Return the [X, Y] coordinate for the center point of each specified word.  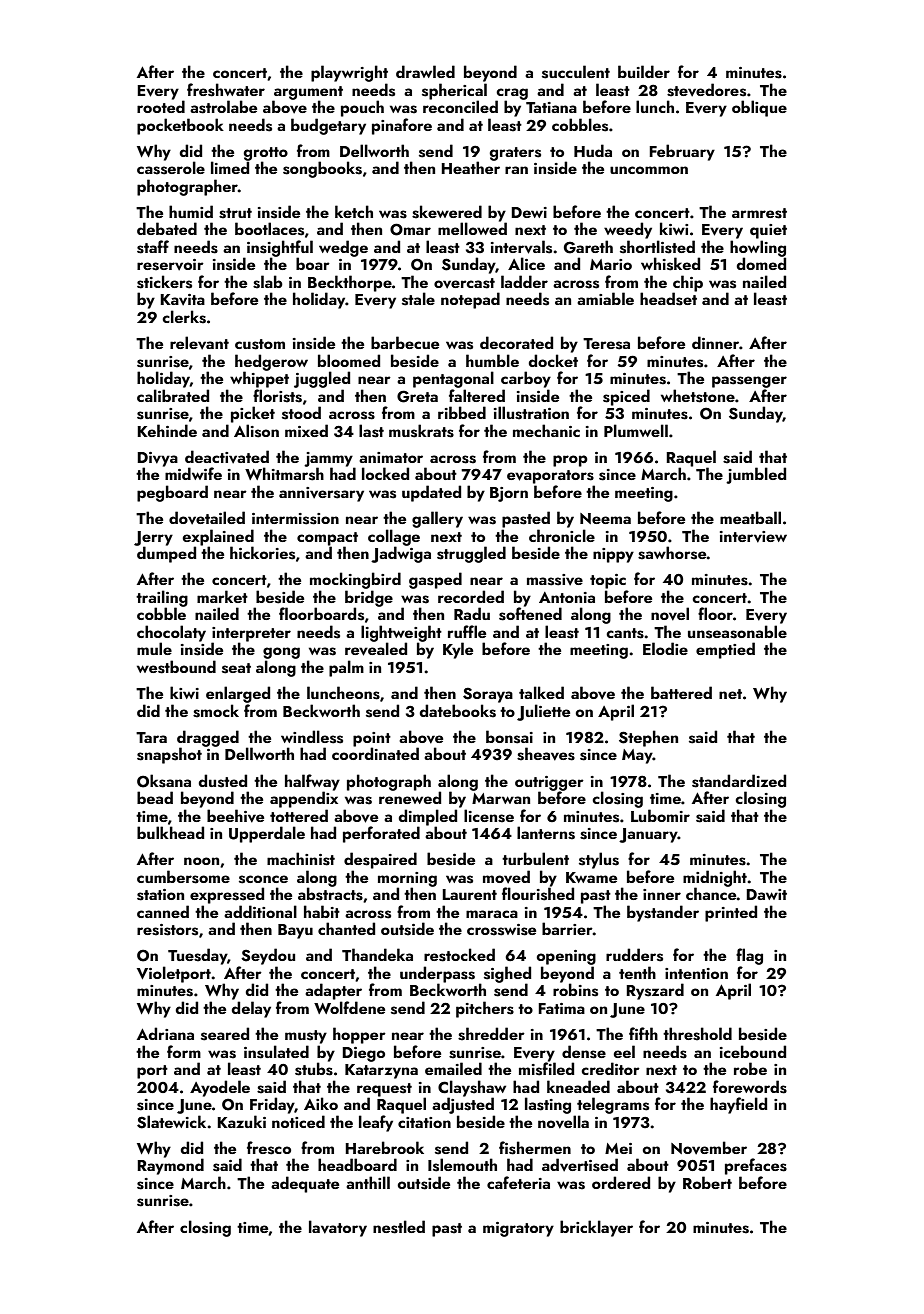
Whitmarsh [284, 474]
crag [512, 94]
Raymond [170, 1166]
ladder [524, 281]
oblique [759, 108]
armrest [759, 213]
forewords [750, 1087]
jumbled [756, 475]
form [184, 1051]
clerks [184, 317]
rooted [161, 106]
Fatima [561, 1008]
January [648, 835]
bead [155, 797]
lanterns [546, 833]
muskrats [421, 431]
